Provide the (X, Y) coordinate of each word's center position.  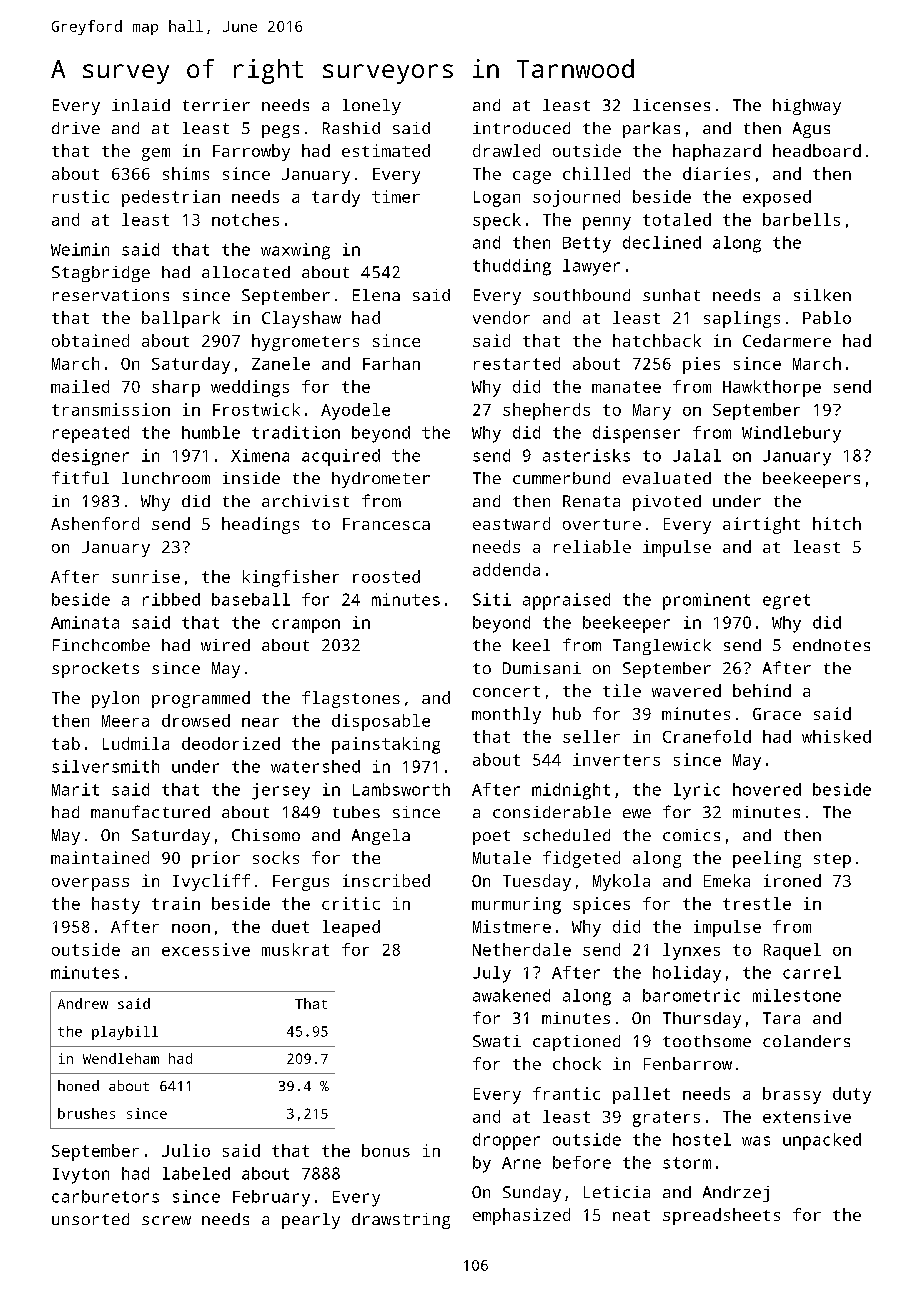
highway (807, 107)
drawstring (401, 1221)
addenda (506, 569)
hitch (837, 523)
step (832, 860)
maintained (100, 857)
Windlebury (791, 434)
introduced (521, 128)
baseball (251, 599)
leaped (351, 928)
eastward (511, 523)
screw (166, 1220)
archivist (305, 501)
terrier (216, 105)
